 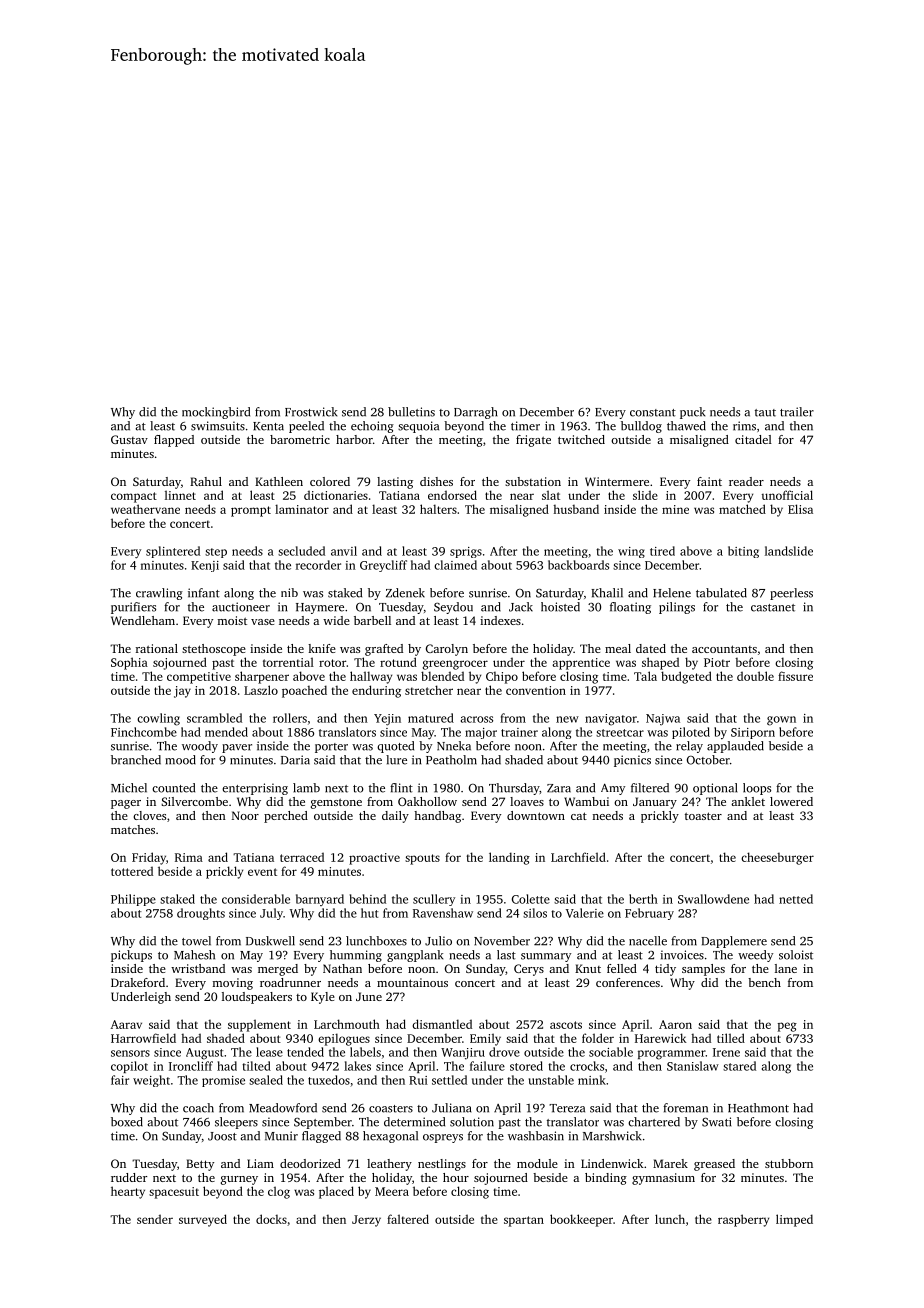 I want to click on matched, so click(x=742, y=509).
